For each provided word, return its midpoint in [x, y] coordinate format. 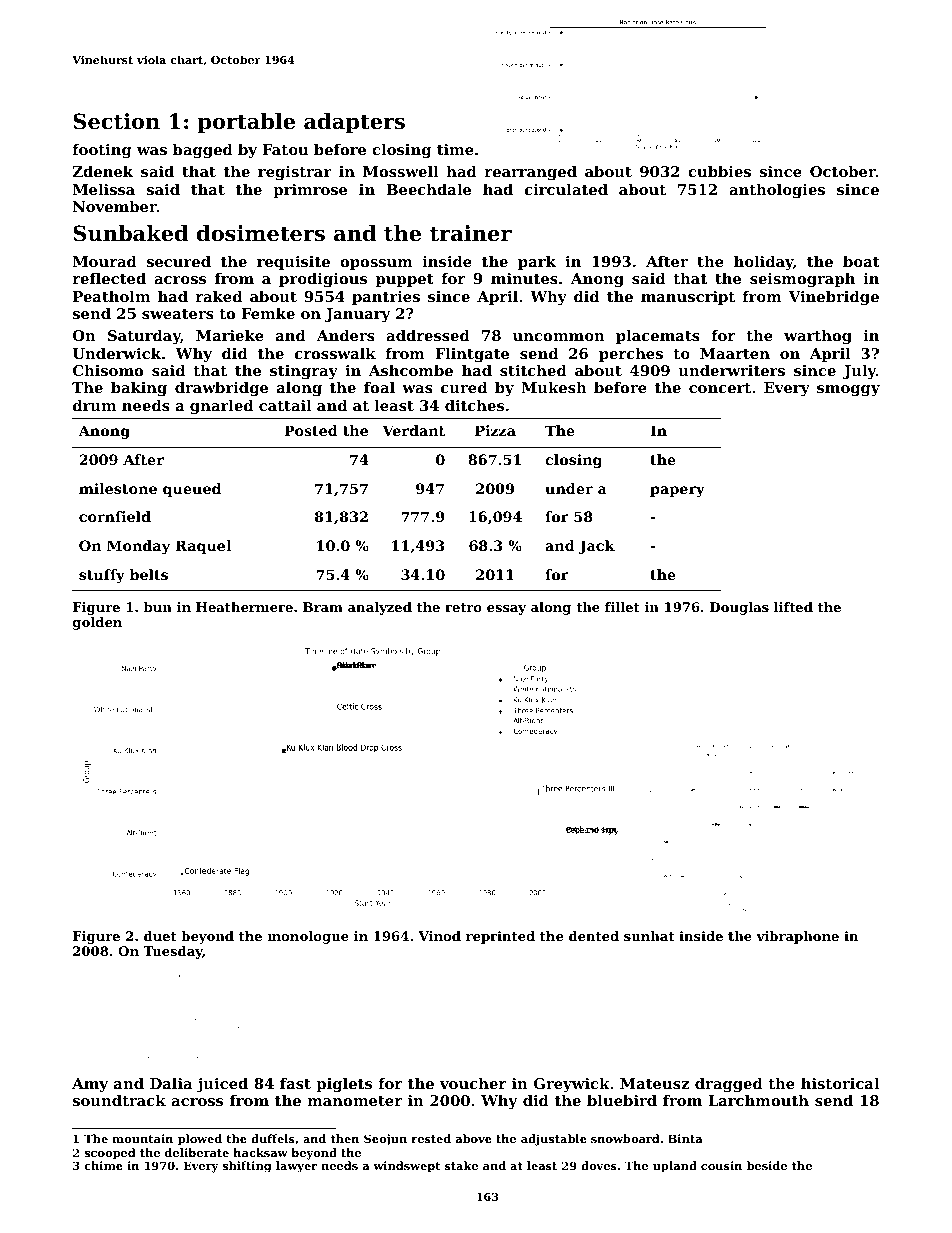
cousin [721, 1165]
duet [160, 936]
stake [461, 1165]
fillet [622, 607]
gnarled [221, 407]
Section [116, 121]
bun [158, 607]
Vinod [439, 936]
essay [506, 610]
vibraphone [797, 937]
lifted [793, 607]
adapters [354, 123]
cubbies [719, 171]
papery [677, 491]
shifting [247, 1167]
